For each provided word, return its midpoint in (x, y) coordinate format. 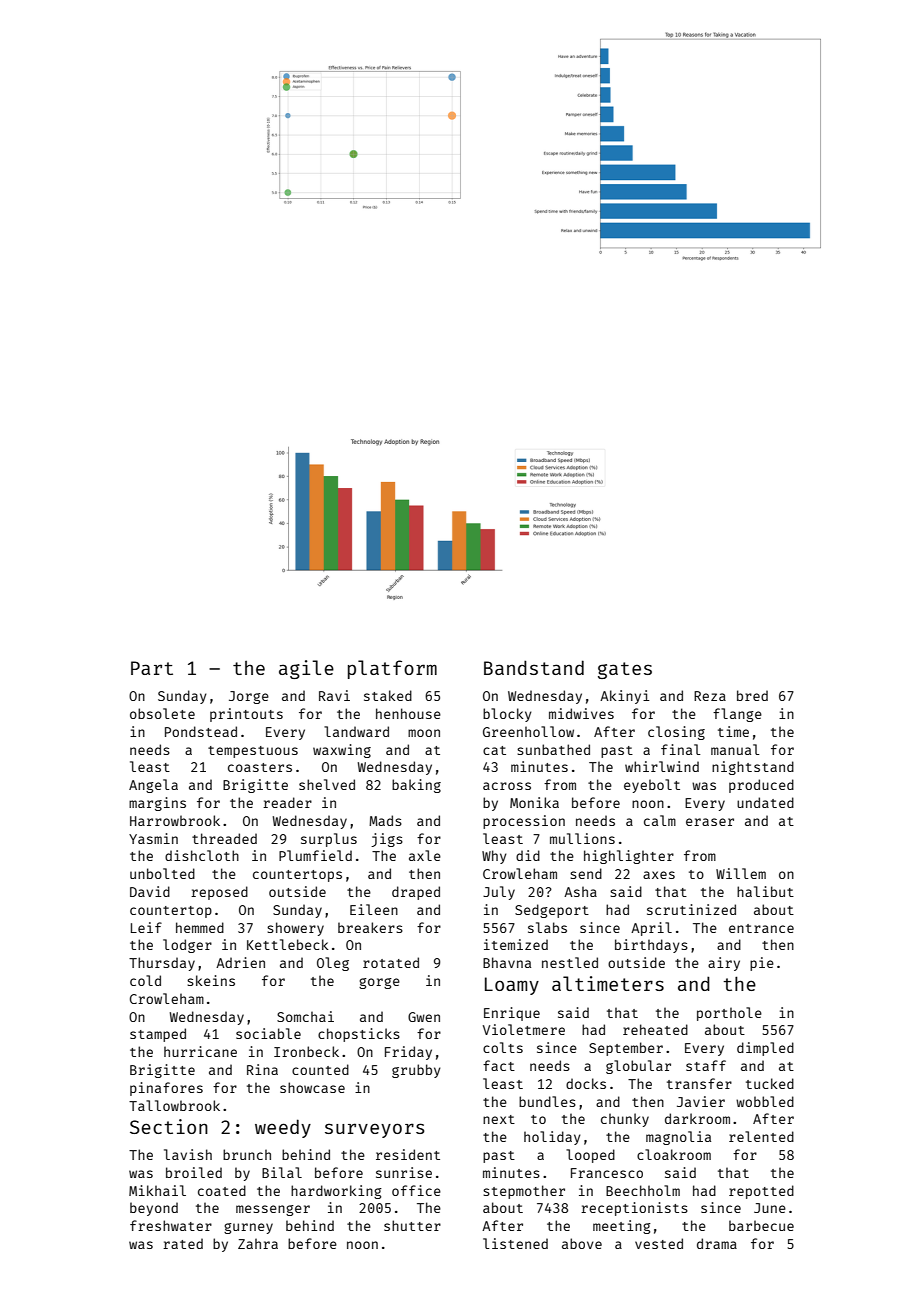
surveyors (375, 1130)
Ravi (334, 695)
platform (392, 669)
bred (752, 695)
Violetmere (524, 1029)
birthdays (651, 946)
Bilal (282, 1172)
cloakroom (674, 1154)
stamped (158, 1035)
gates (625, 670)
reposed (219, 893)
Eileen (374, 909)
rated (183, 1243)
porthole (729, 1014)
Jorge (249, 697)
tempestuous (253, 752)
